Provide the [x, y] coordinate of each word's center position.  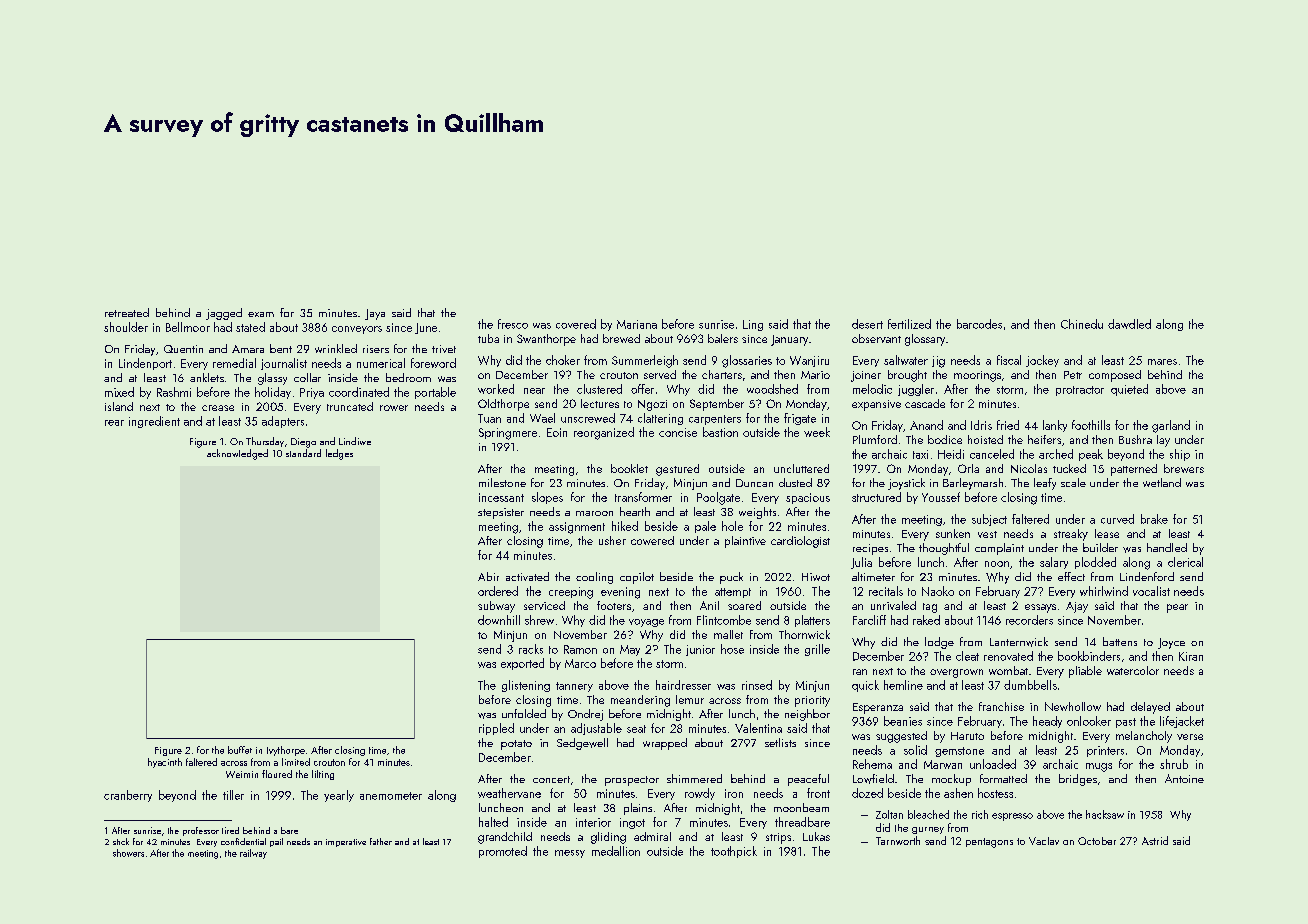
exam [261, 314]
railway [253, 854]
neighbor [807, 715]
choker [563, 360]
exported [522, 664]
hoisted [985, 439]
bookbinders [1089, 656]
